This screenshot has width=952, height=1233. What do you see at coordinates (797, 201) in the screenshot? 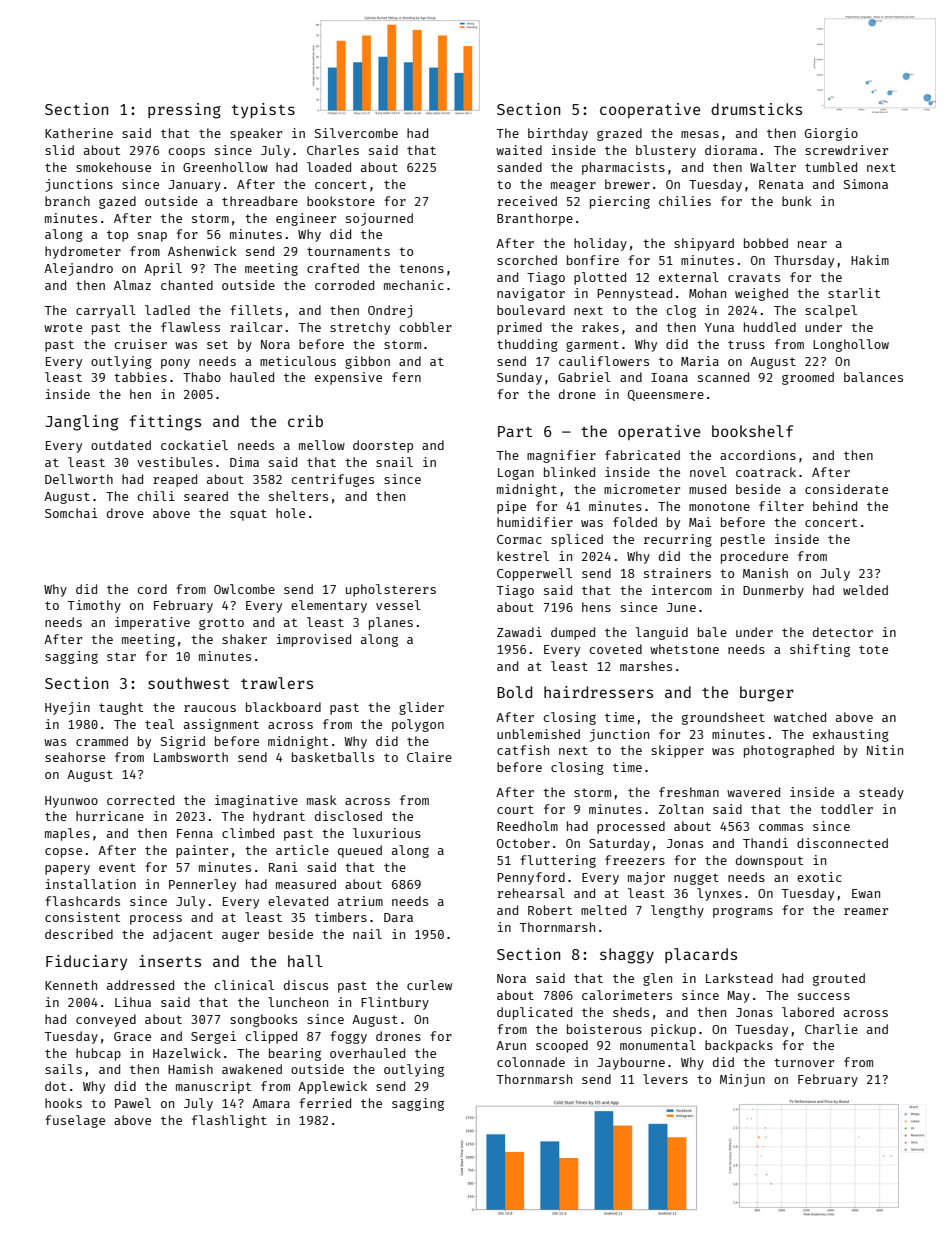
I see `bunk` at bounding box center [797, 201].
